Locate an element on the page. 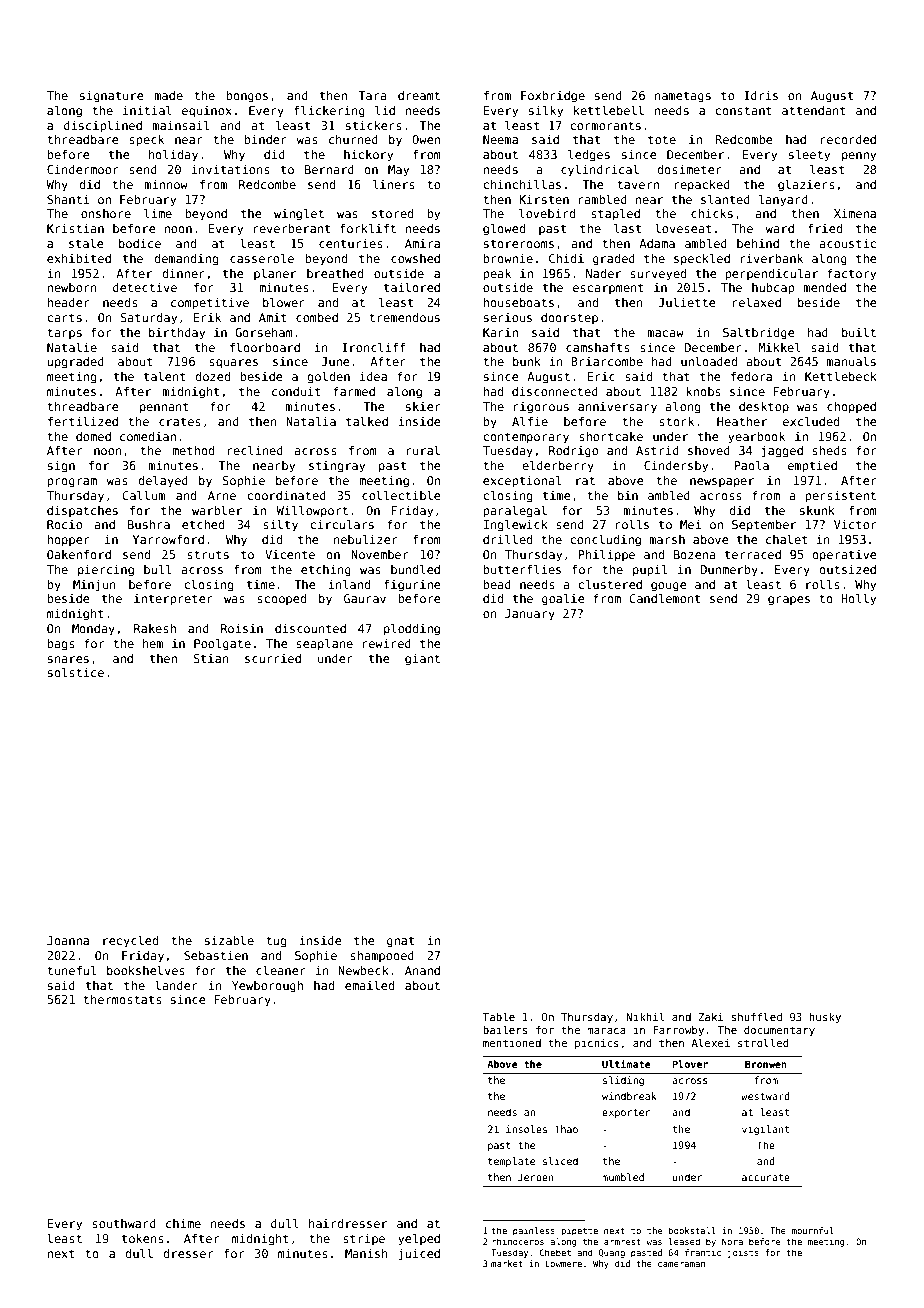  chime is located at coordinates (183, 1223).
